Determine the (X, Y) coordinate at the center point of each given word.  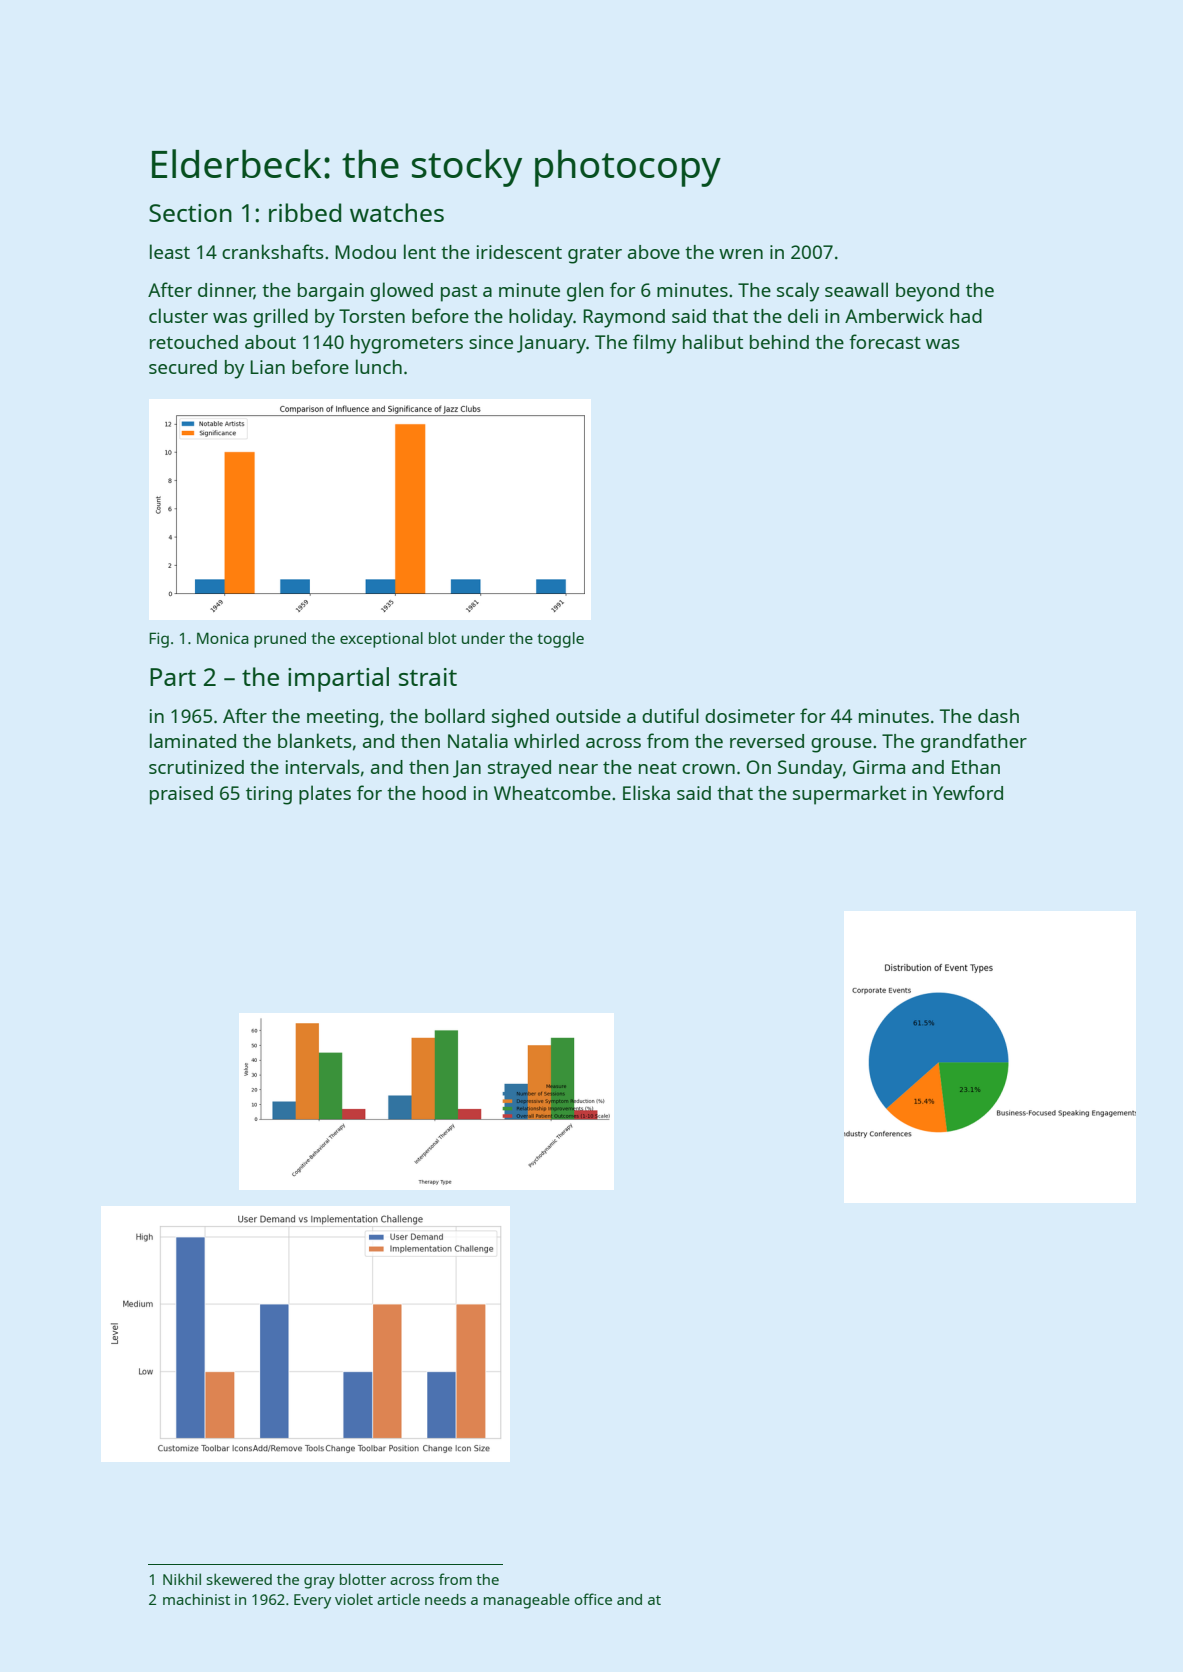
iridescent (519, 252)
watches (397, 212)
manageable (527, 1601)
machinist (196, 1599)
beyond (927, 292)
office (593, 1599)
